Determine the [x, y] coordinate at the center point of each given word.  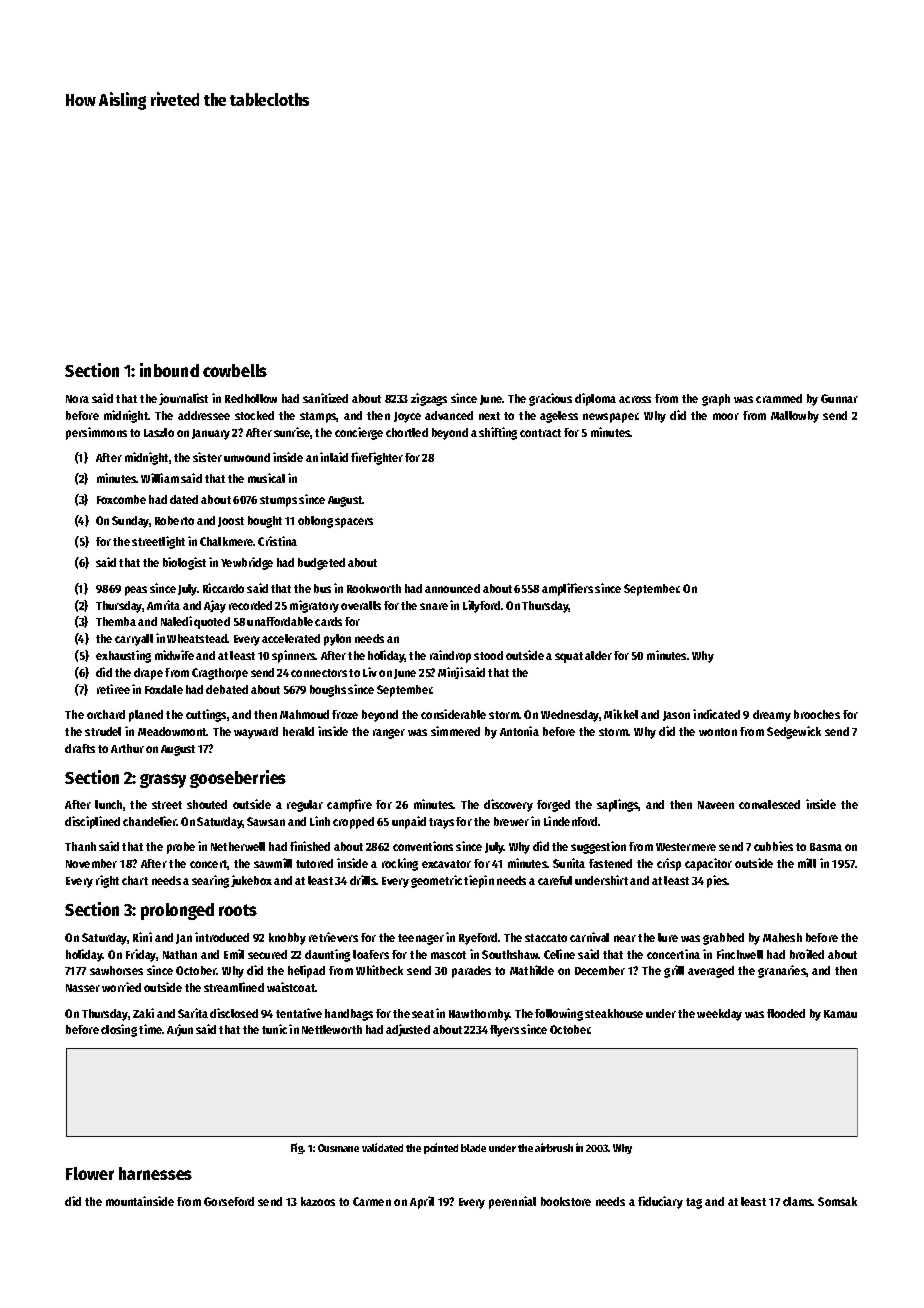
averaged [711, 972]
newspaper [610, 418]
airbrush [554, 1147]
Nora [77, 399]
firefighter [377, 458]
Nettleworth [332, 1029]
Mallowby [795, 417]
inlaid [334, 457]
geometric [436, 881]
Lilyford [481, 606]
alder [598, 655]
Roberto [174, 520]
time [150, 1029]
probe [181, 848]
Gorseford [229, 1201]
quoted [212, 623]
